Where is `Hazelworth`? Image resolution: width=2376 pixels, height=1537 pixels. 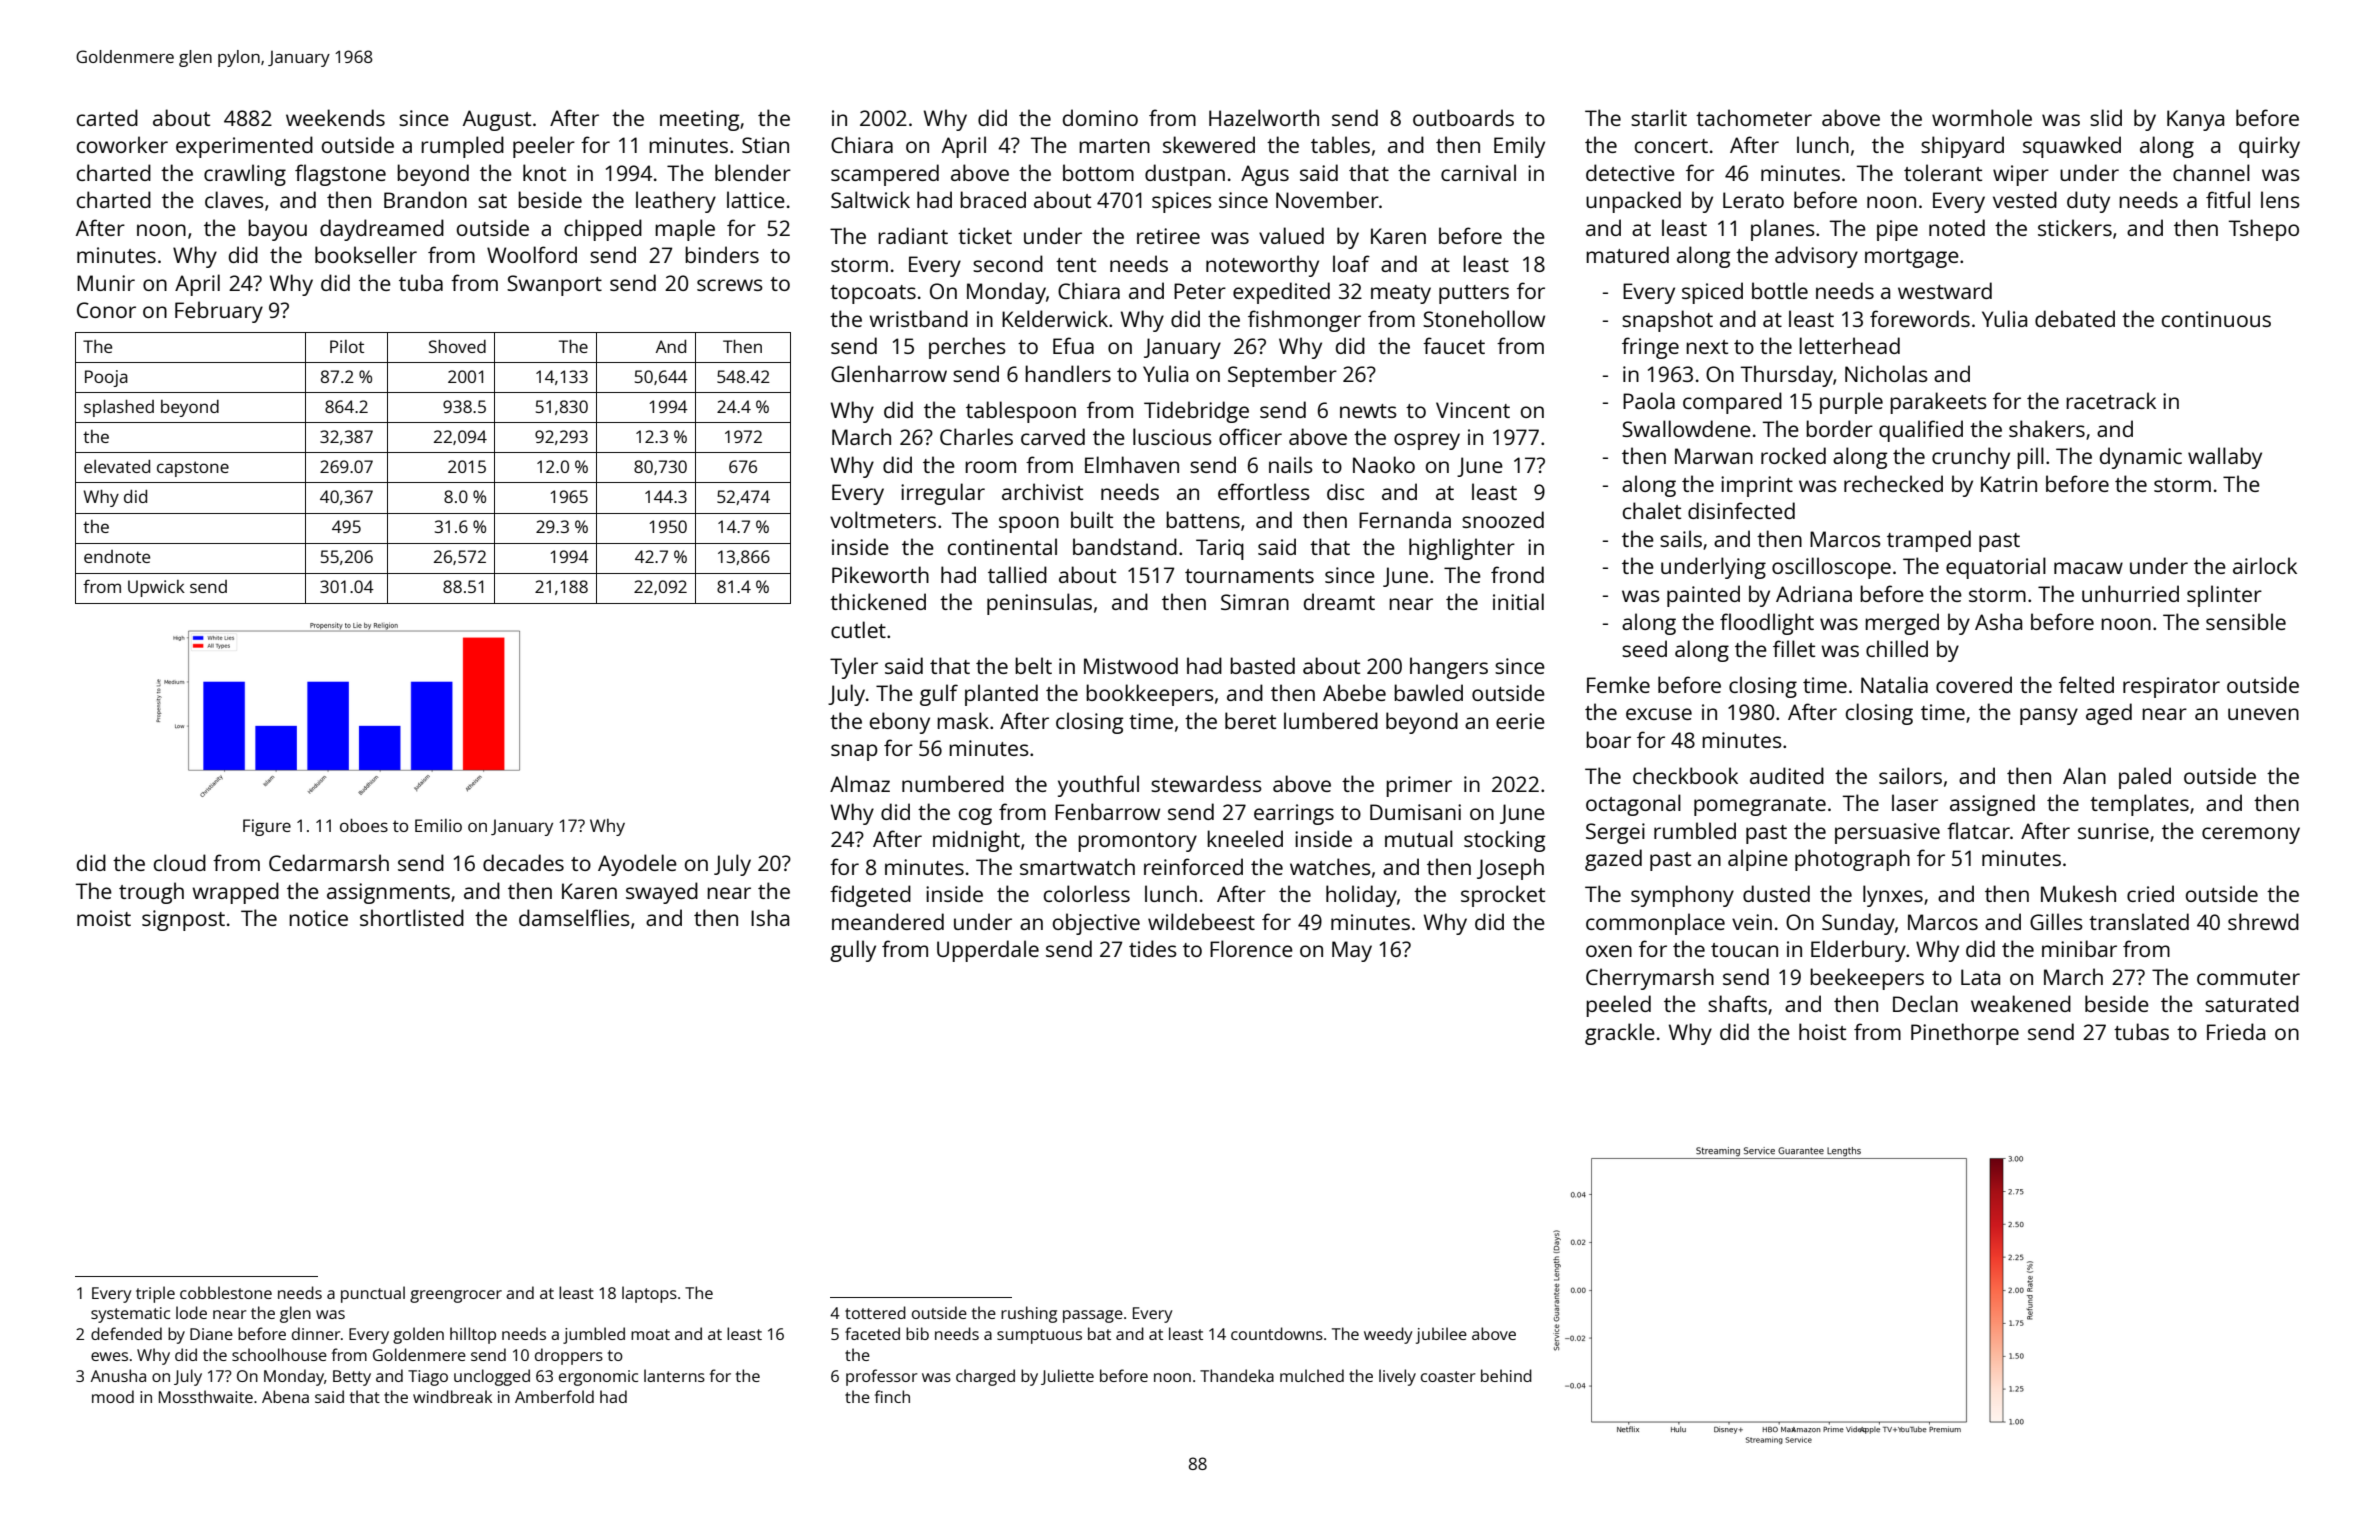 Hazelworth is located at coordinates (1264, 117).
